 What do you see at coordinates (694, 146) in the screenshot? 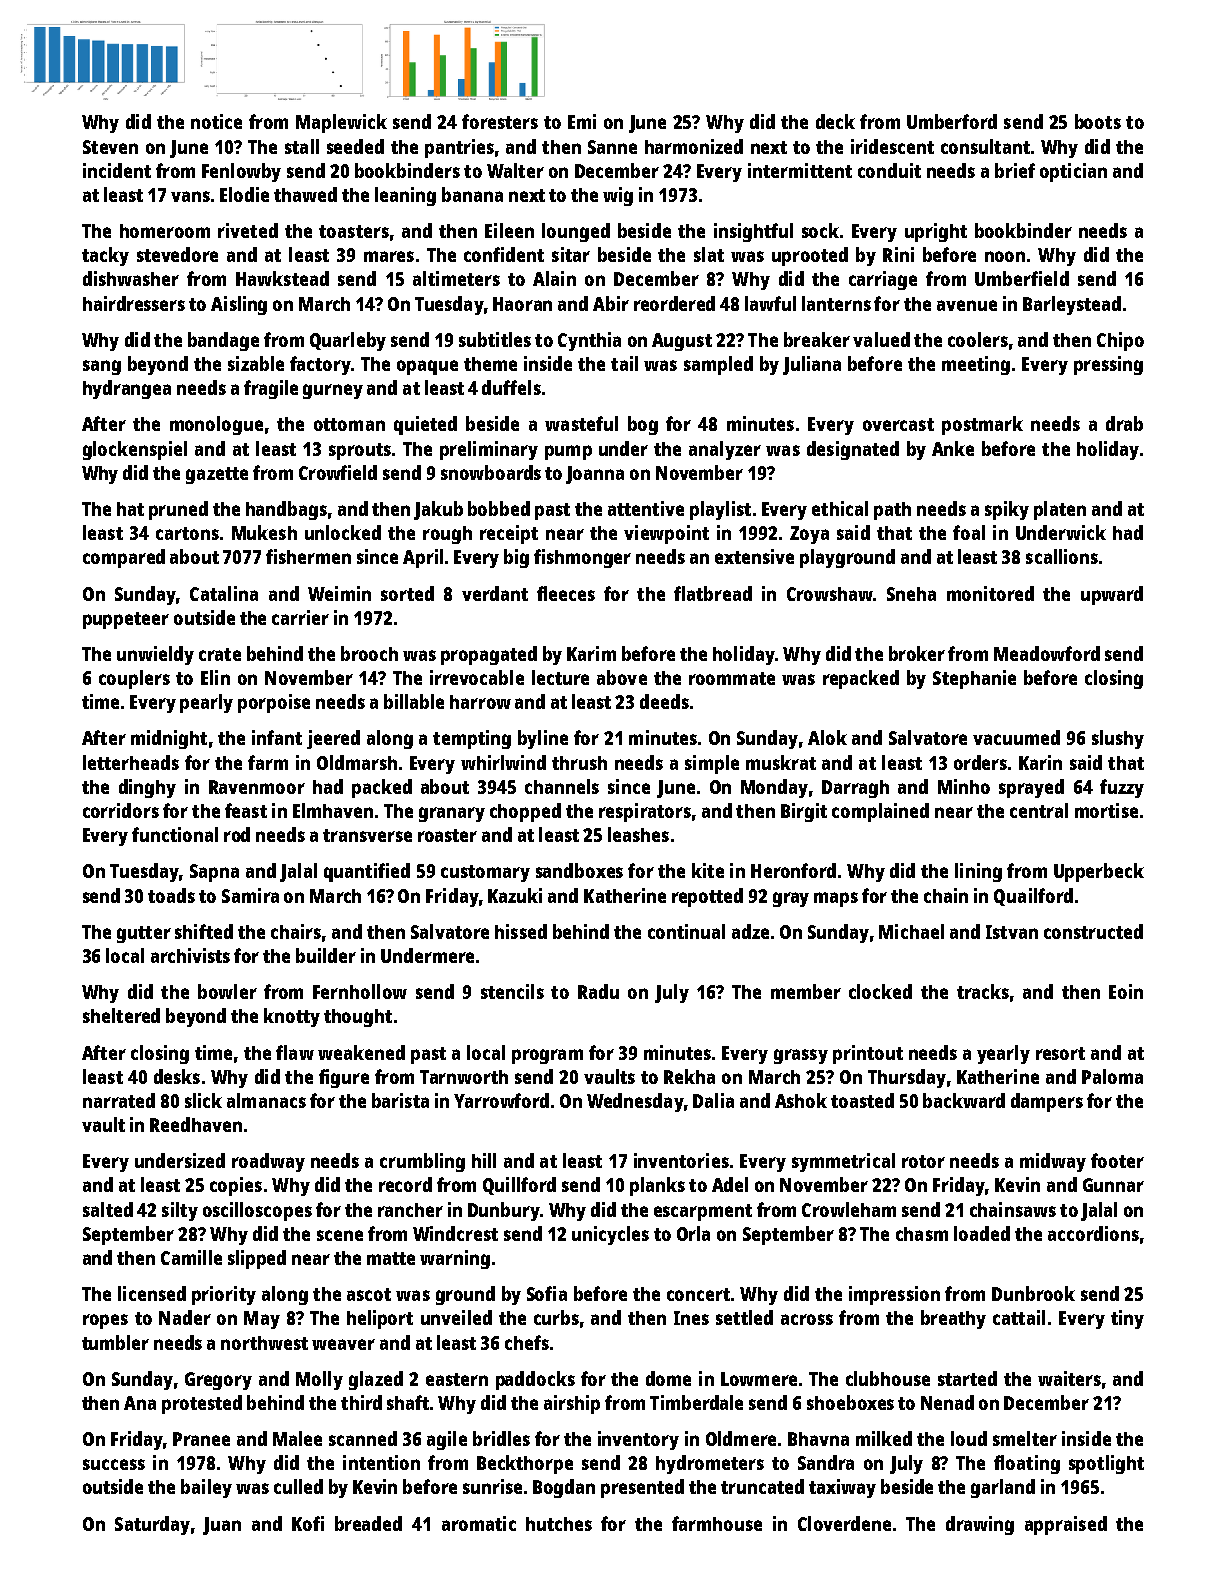
I see `harmonized` at bounding box center [694, 146].
